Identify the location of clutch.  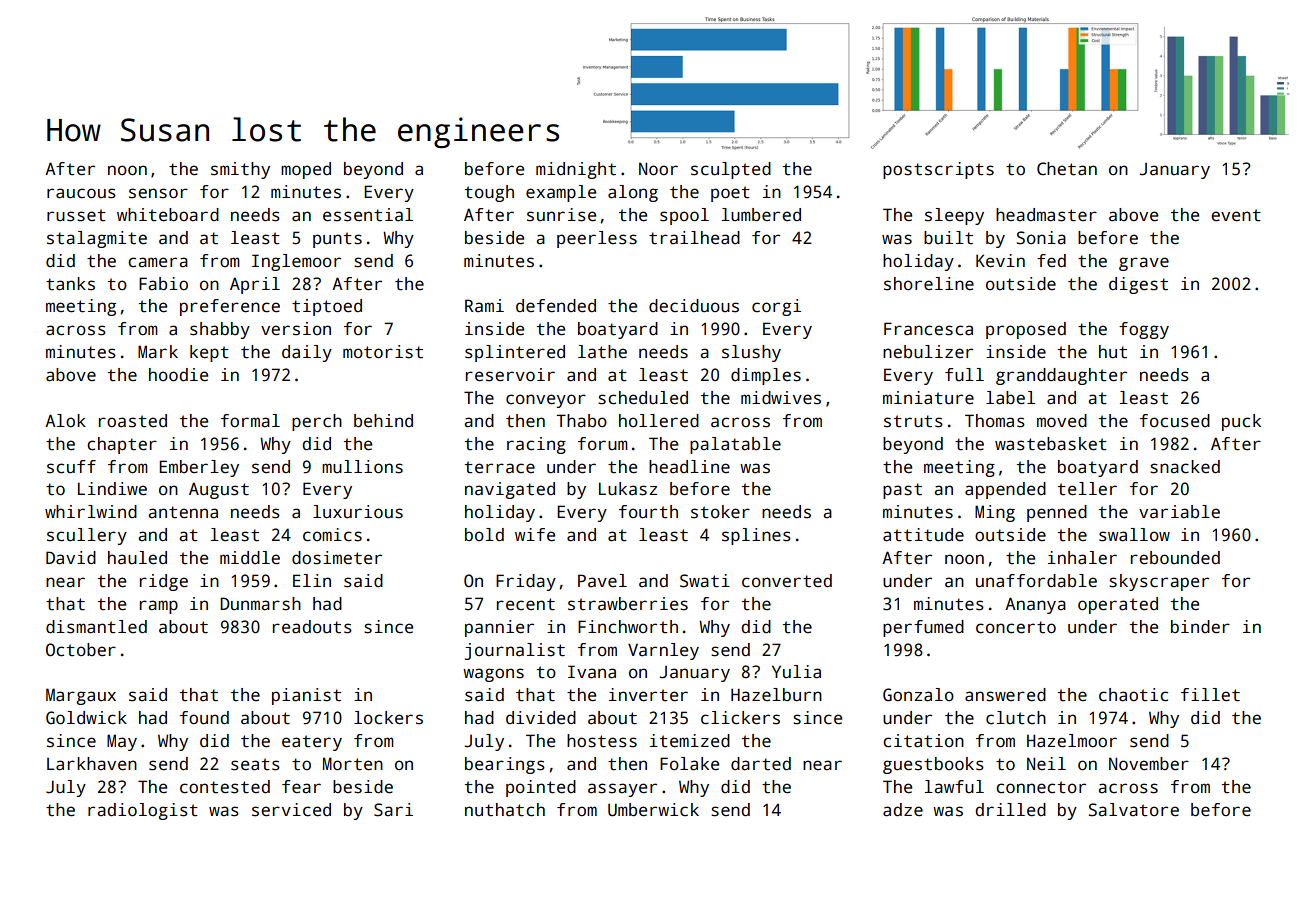
(1016, 718).
